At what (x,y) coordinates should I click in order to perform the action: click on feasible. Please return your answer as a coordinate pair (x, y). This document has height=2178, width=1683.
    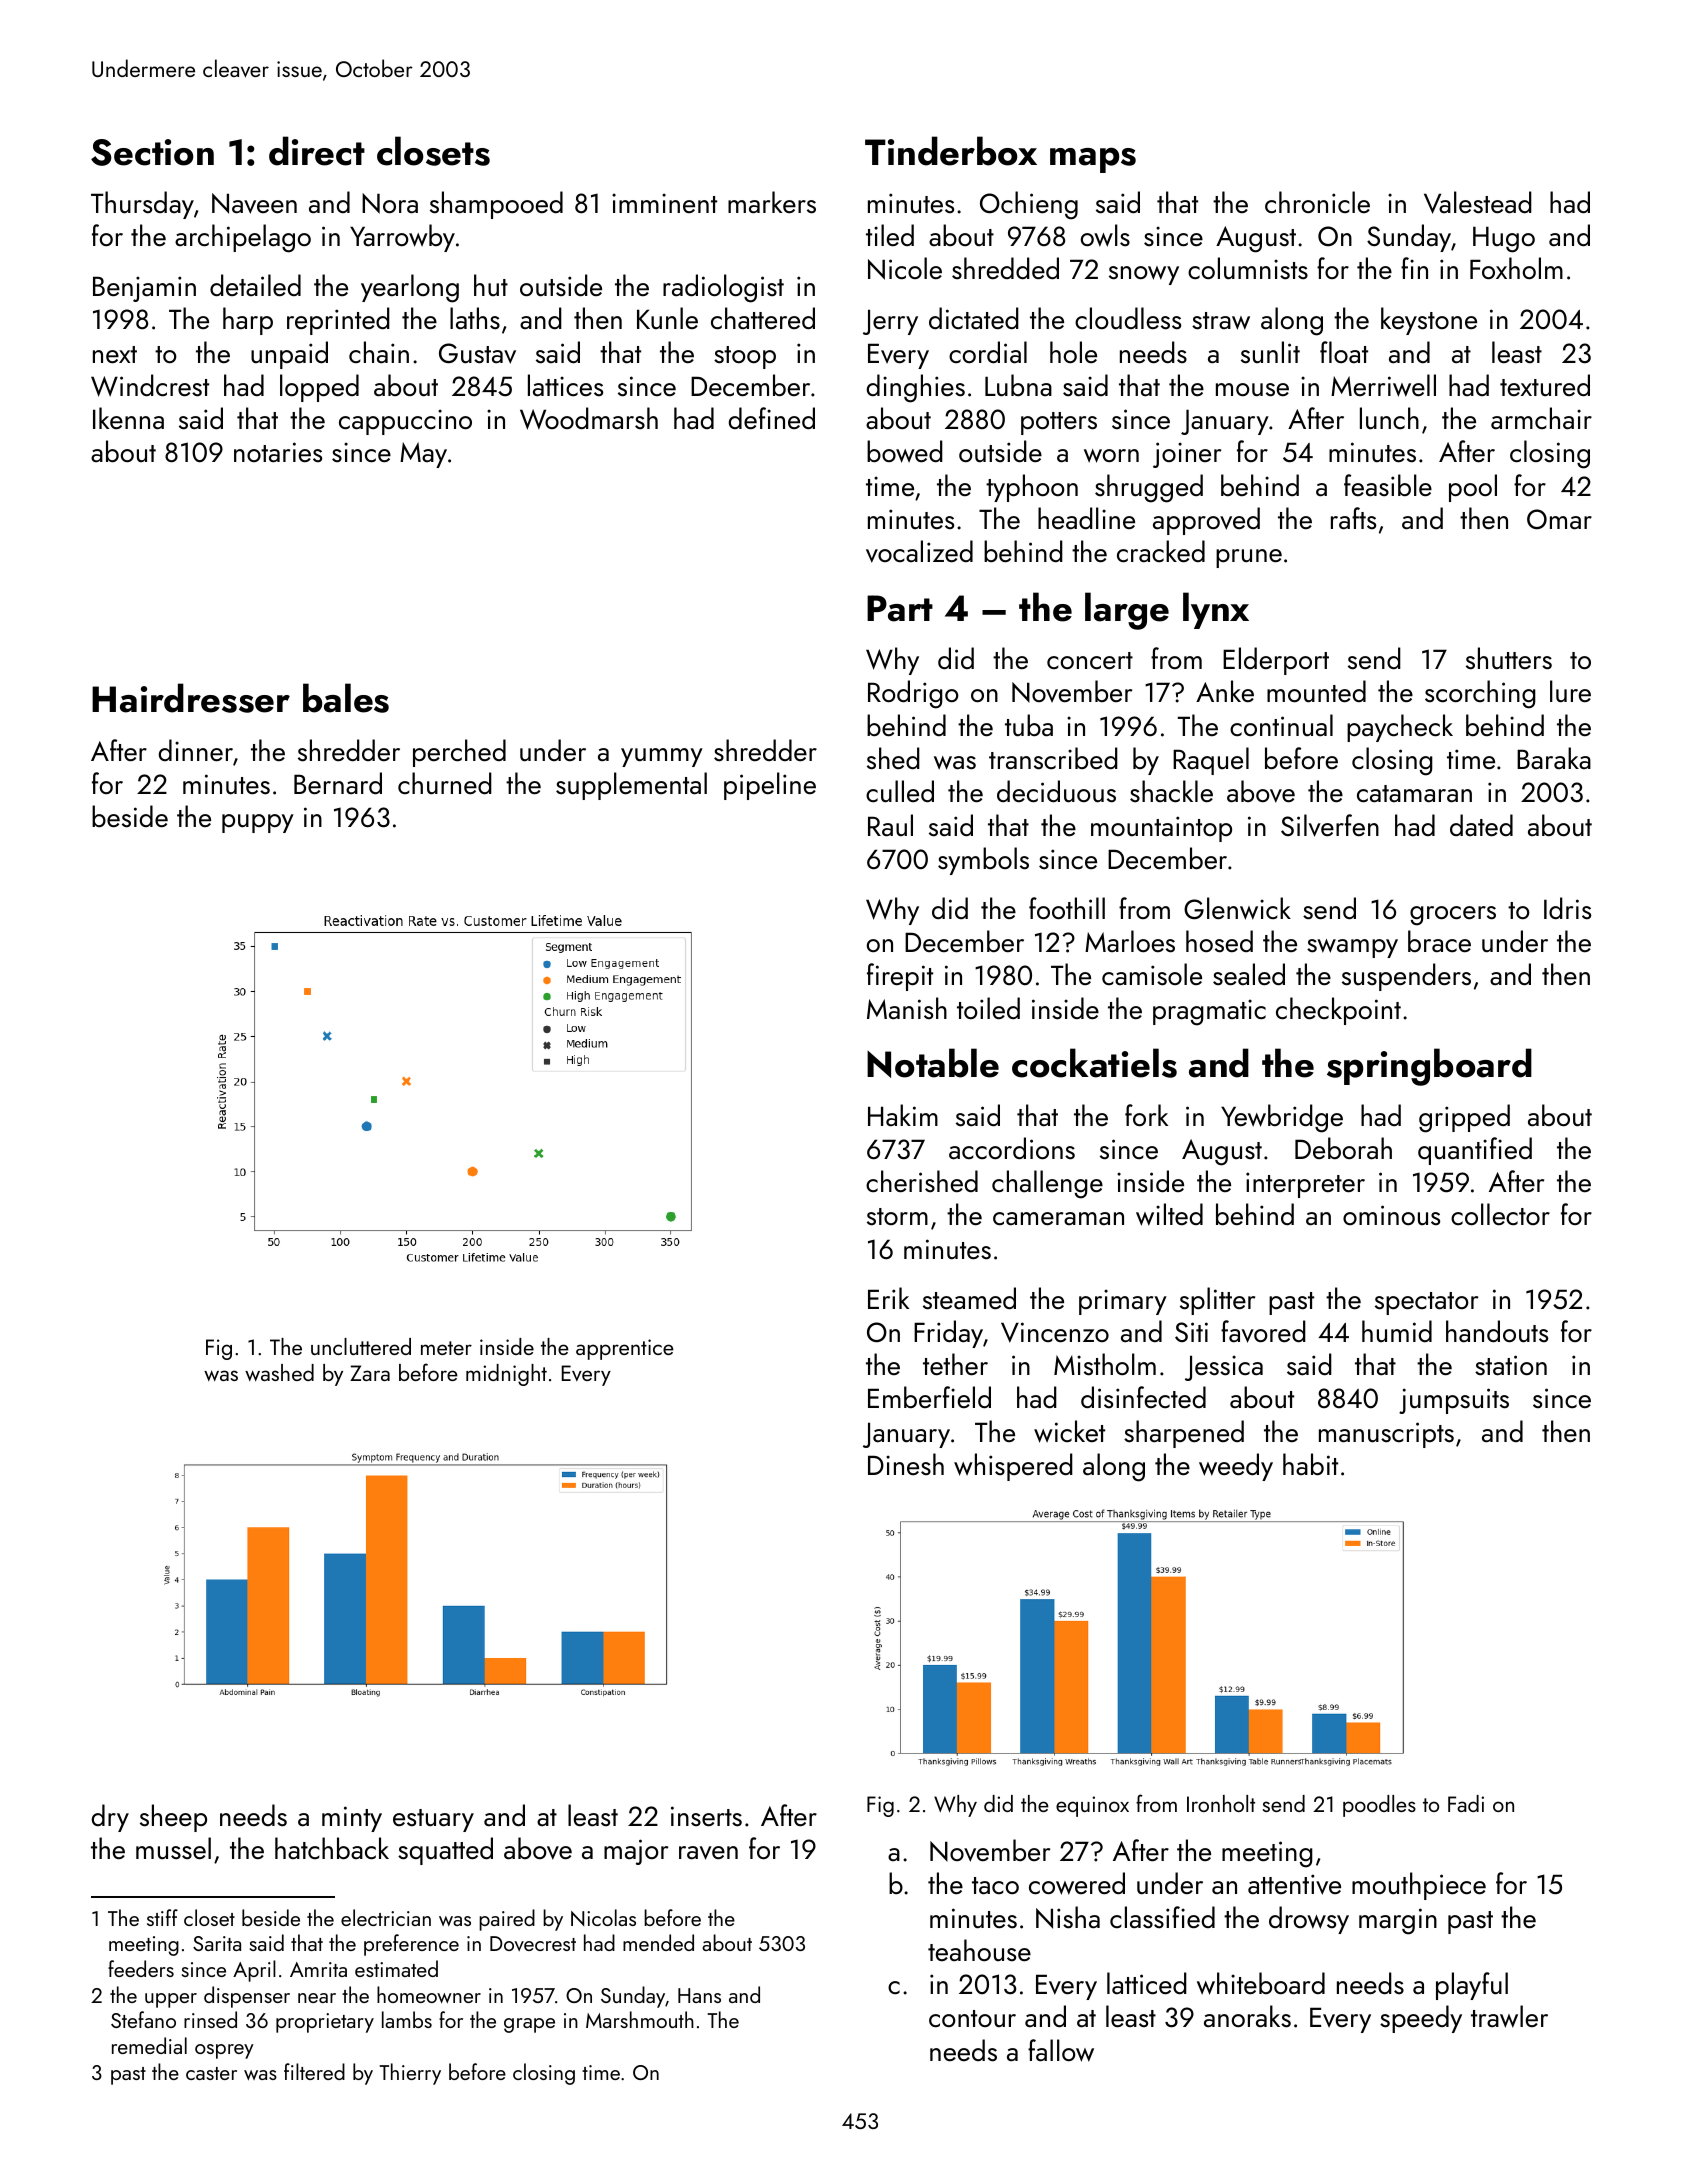
    Looking at the image, I should click on (1388, 485).
